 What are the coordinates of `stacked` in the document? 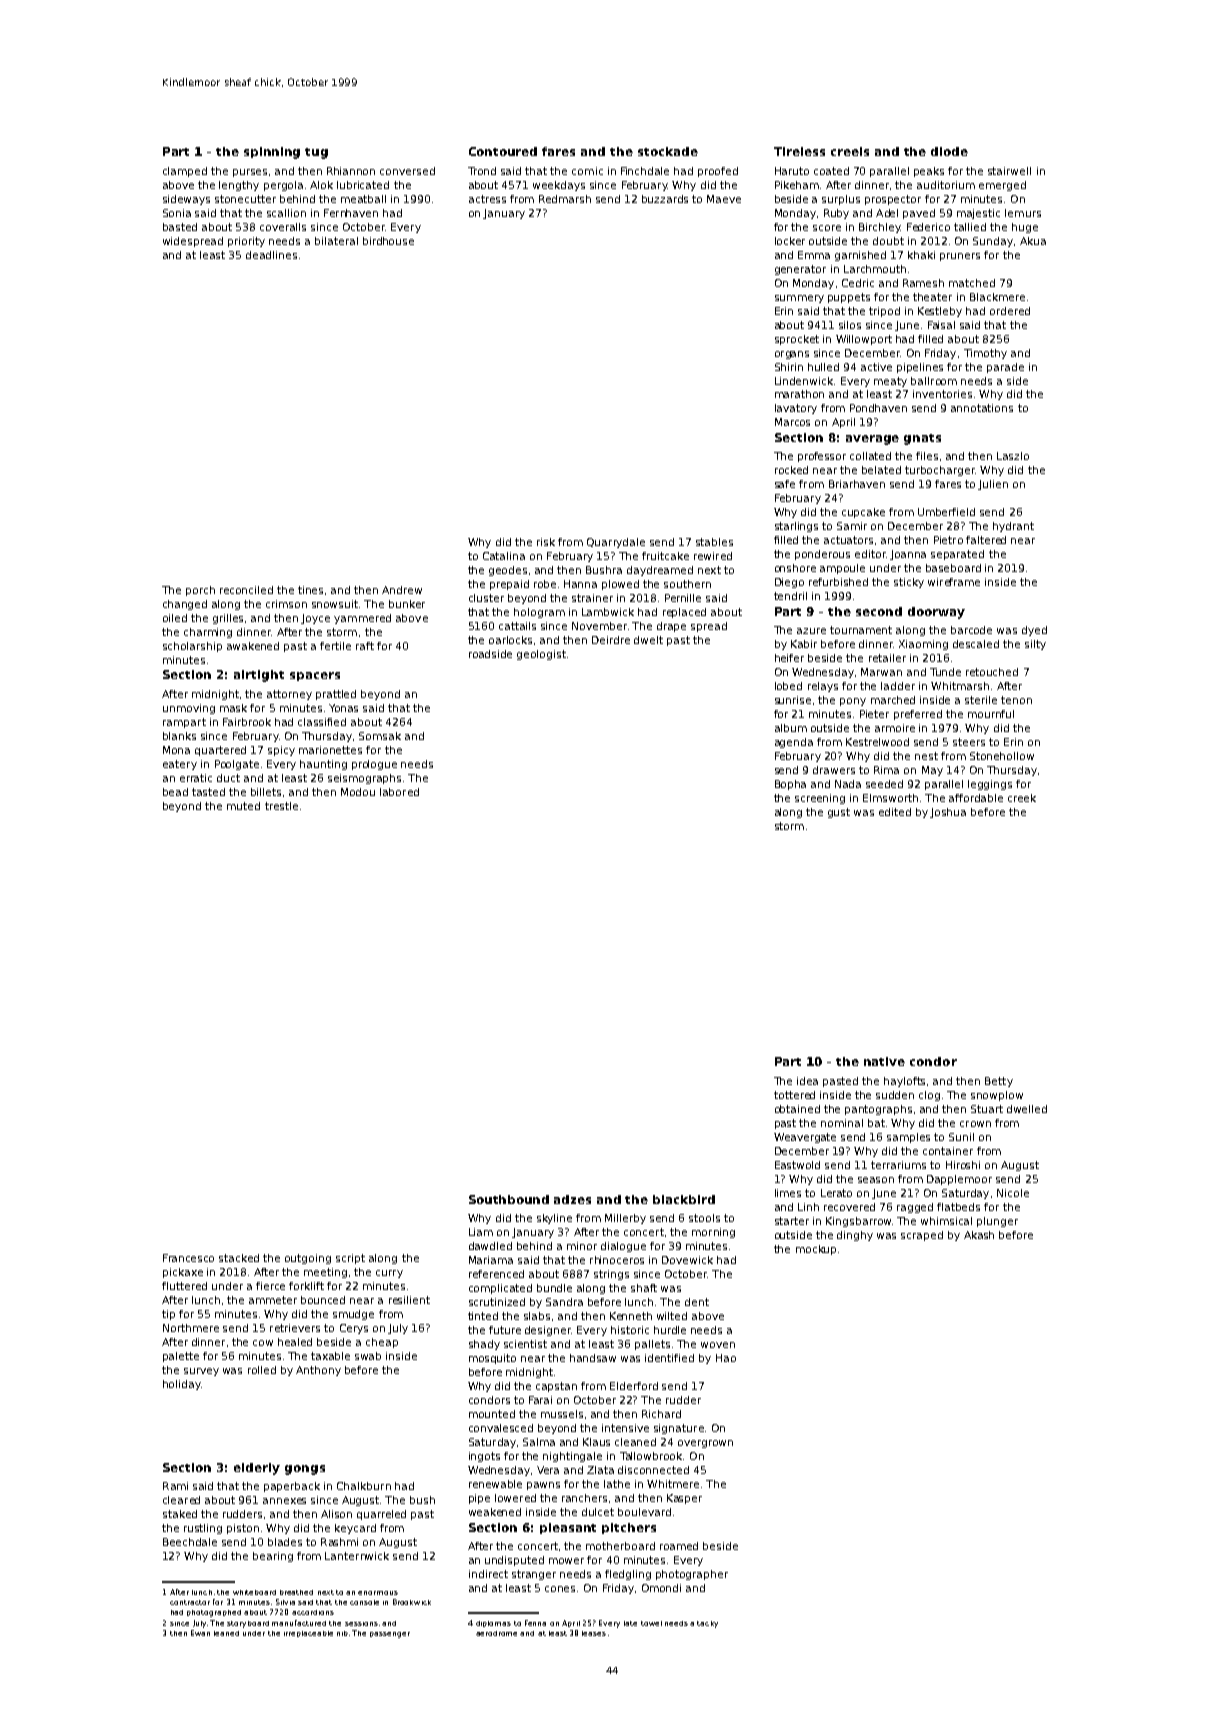 It's located at (239, 1258).
